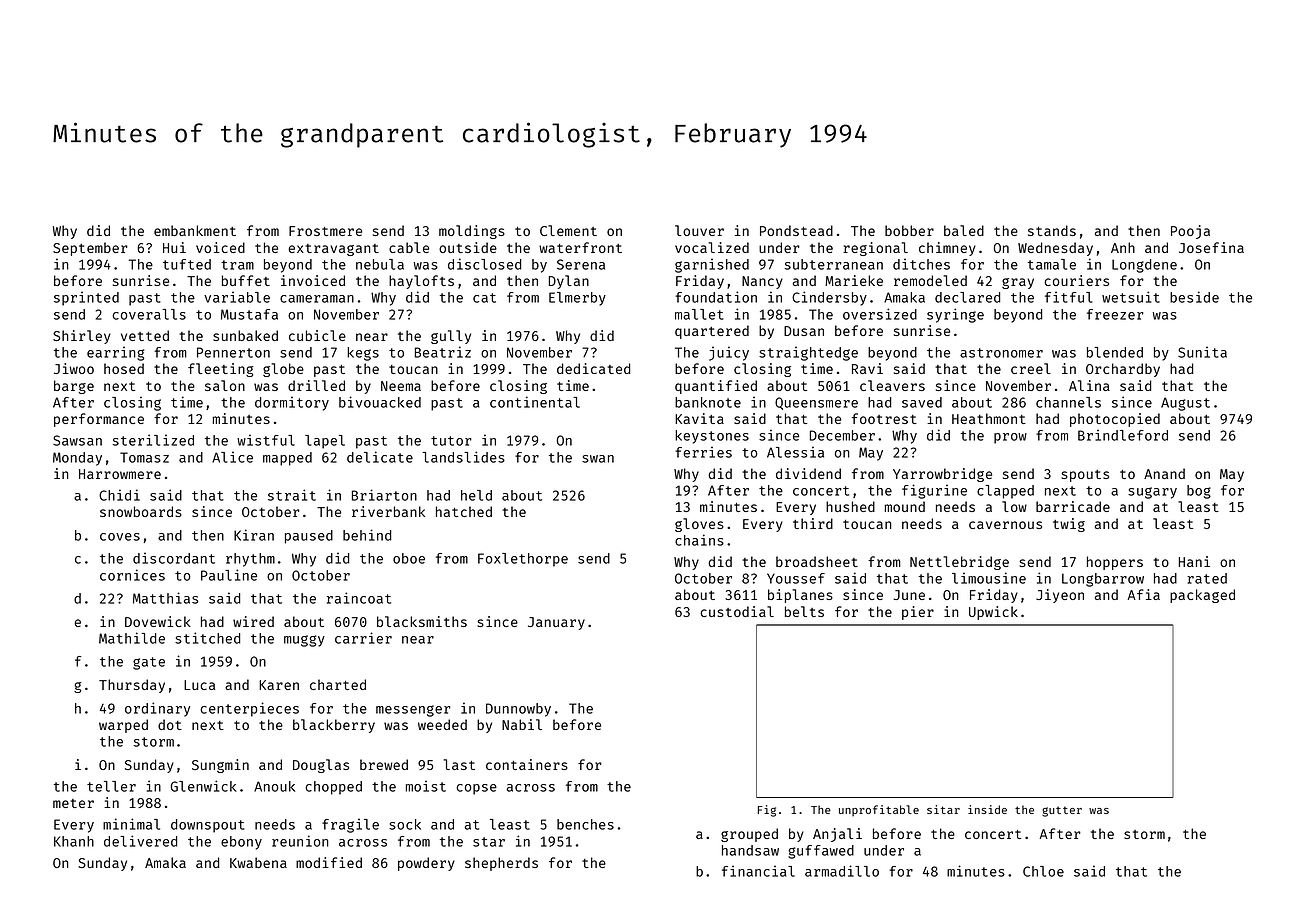 The width and height of the document is (1308, 924). I want to click on rated, so click(1207, 578).
